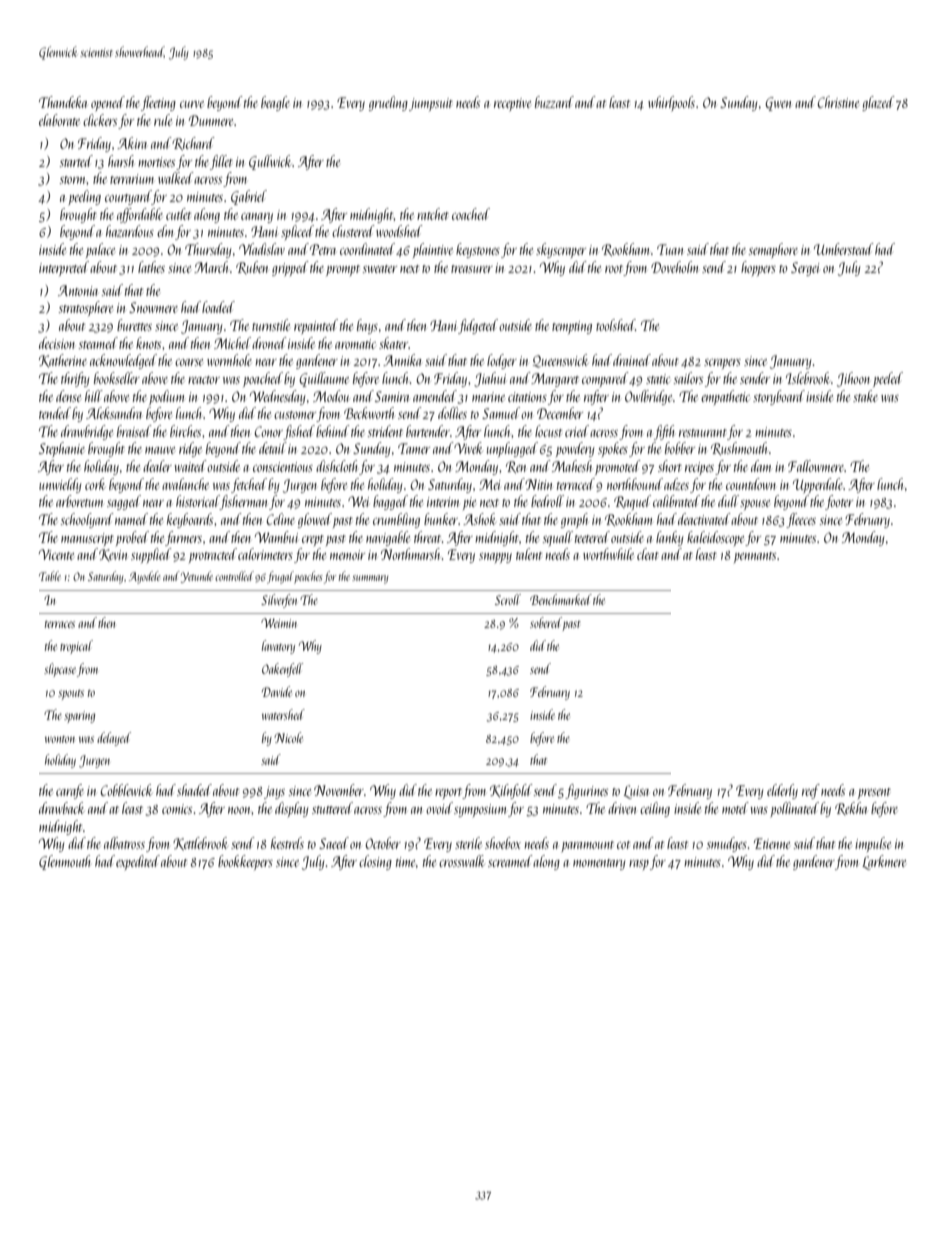  Describe the element at coordinates (808, 378) in the image. I see `Islebrook` at that location.
